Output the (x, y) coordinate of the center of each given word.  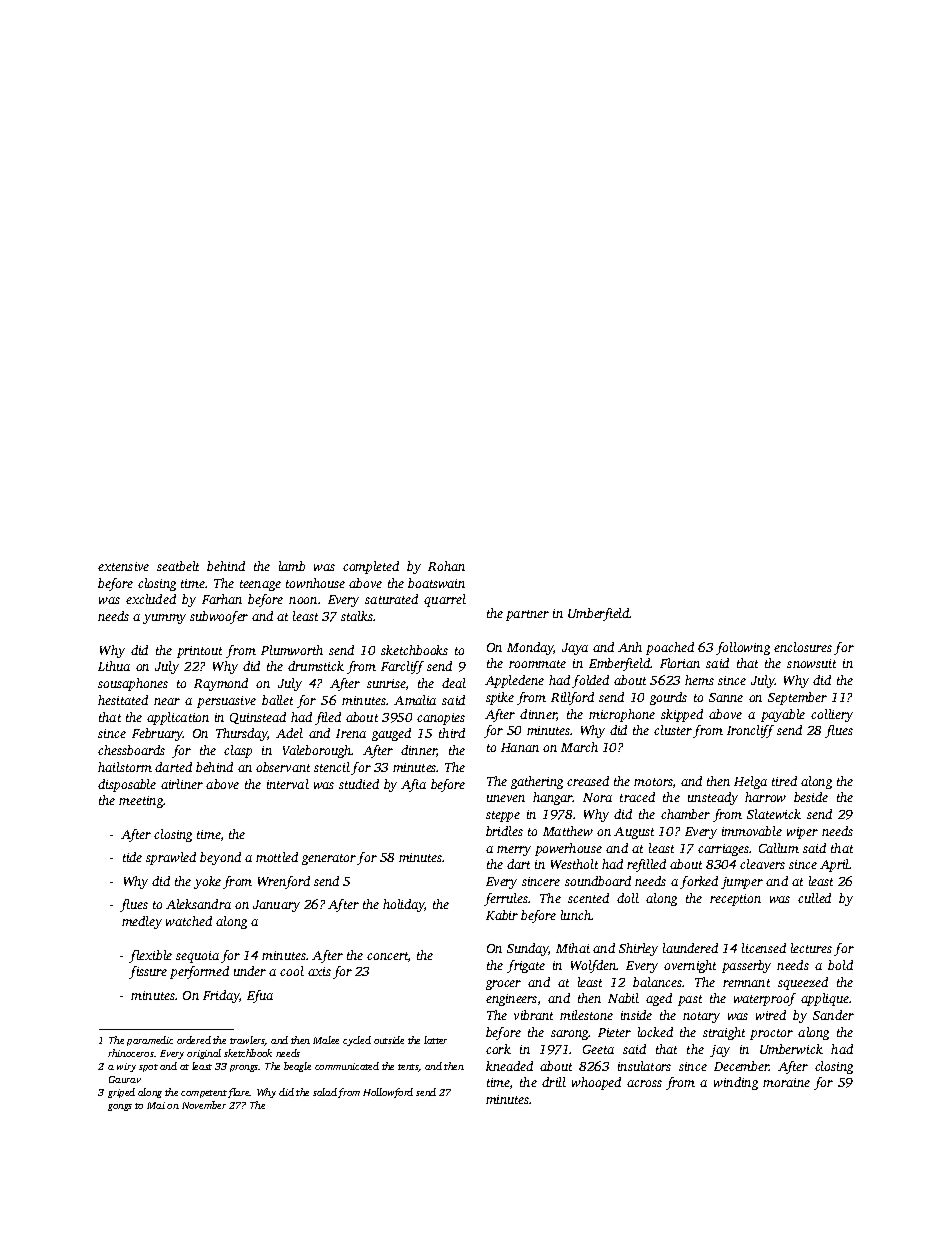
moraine (786, 1082)
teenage (260, 585)
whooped (596, 1083)
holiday (404, 905)
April (835, 865)
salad (325, 1092)
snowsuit (811, 663)
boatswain (436, 583)
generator (329, 859)
